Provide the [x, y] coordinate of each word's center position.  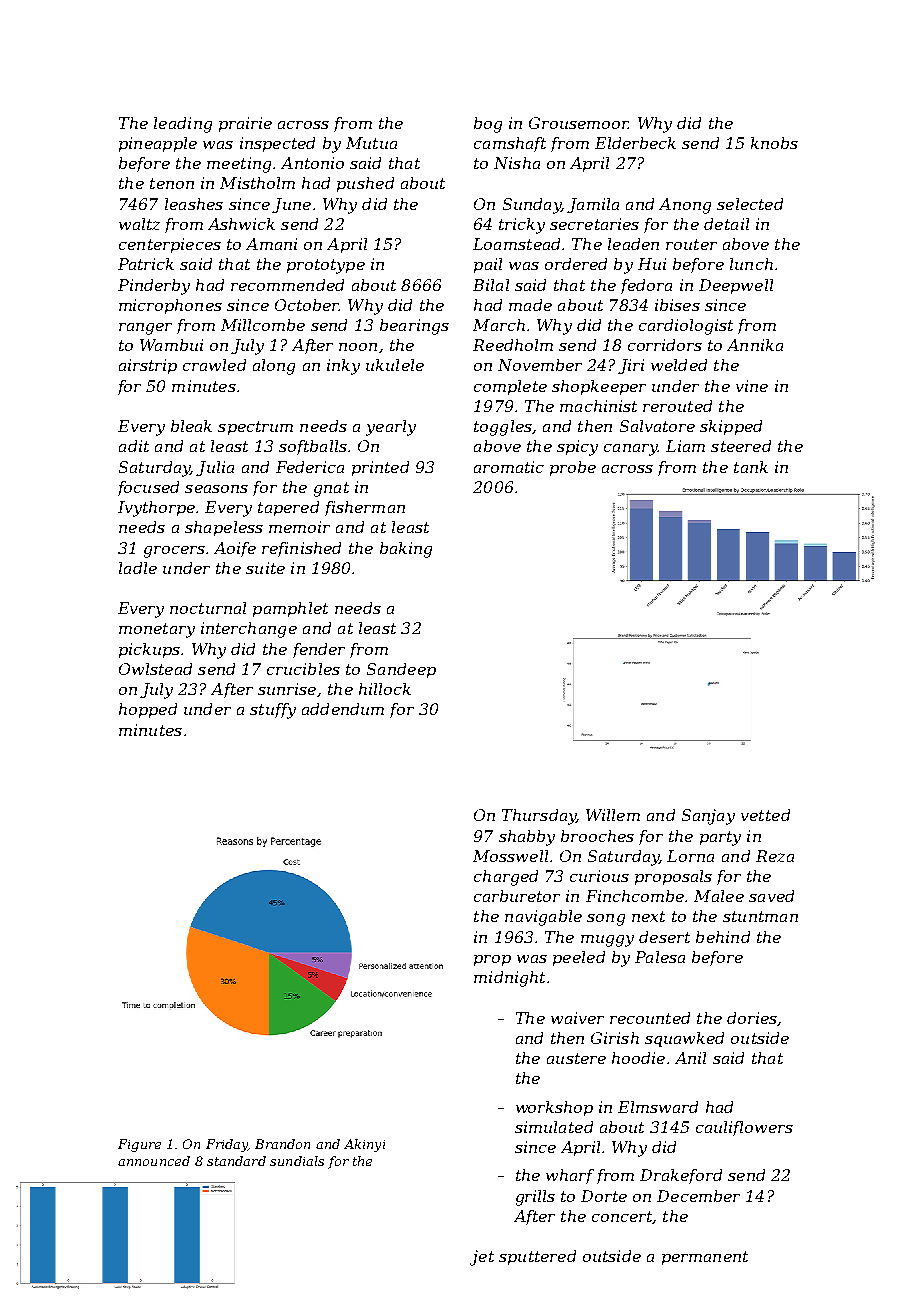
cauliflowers [744, 1128]
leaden [633, 244]
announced [154, 1161]
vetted [765, 815]
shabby [527, 838]
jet [482, 1258]
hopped [148, 710]
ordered [576, 264]
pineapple [158, 144]
